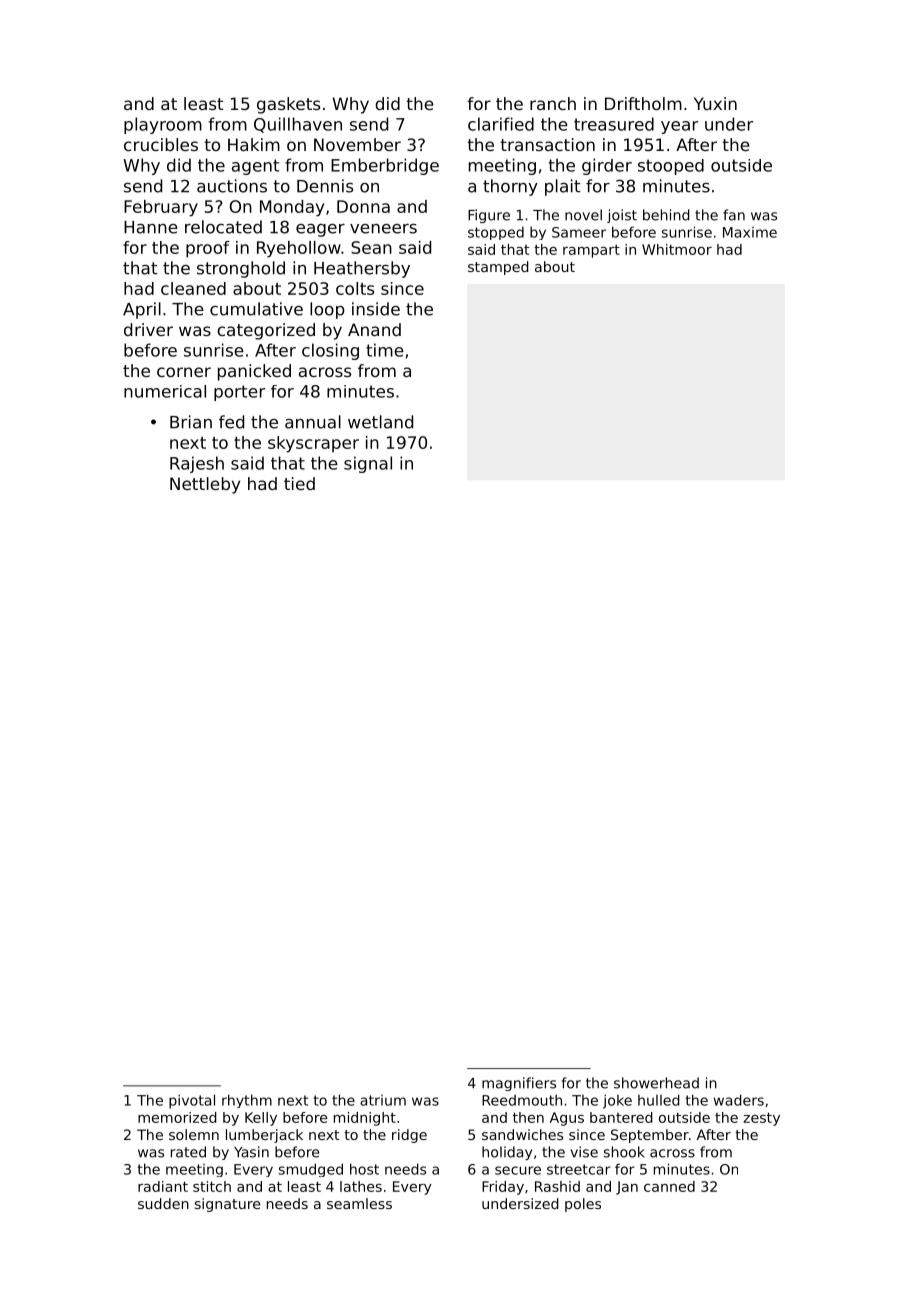 The image size is (908, 1316). Describe the element at coordinates (163, 1203) in the screenshot. I see `sudden` at that location.
